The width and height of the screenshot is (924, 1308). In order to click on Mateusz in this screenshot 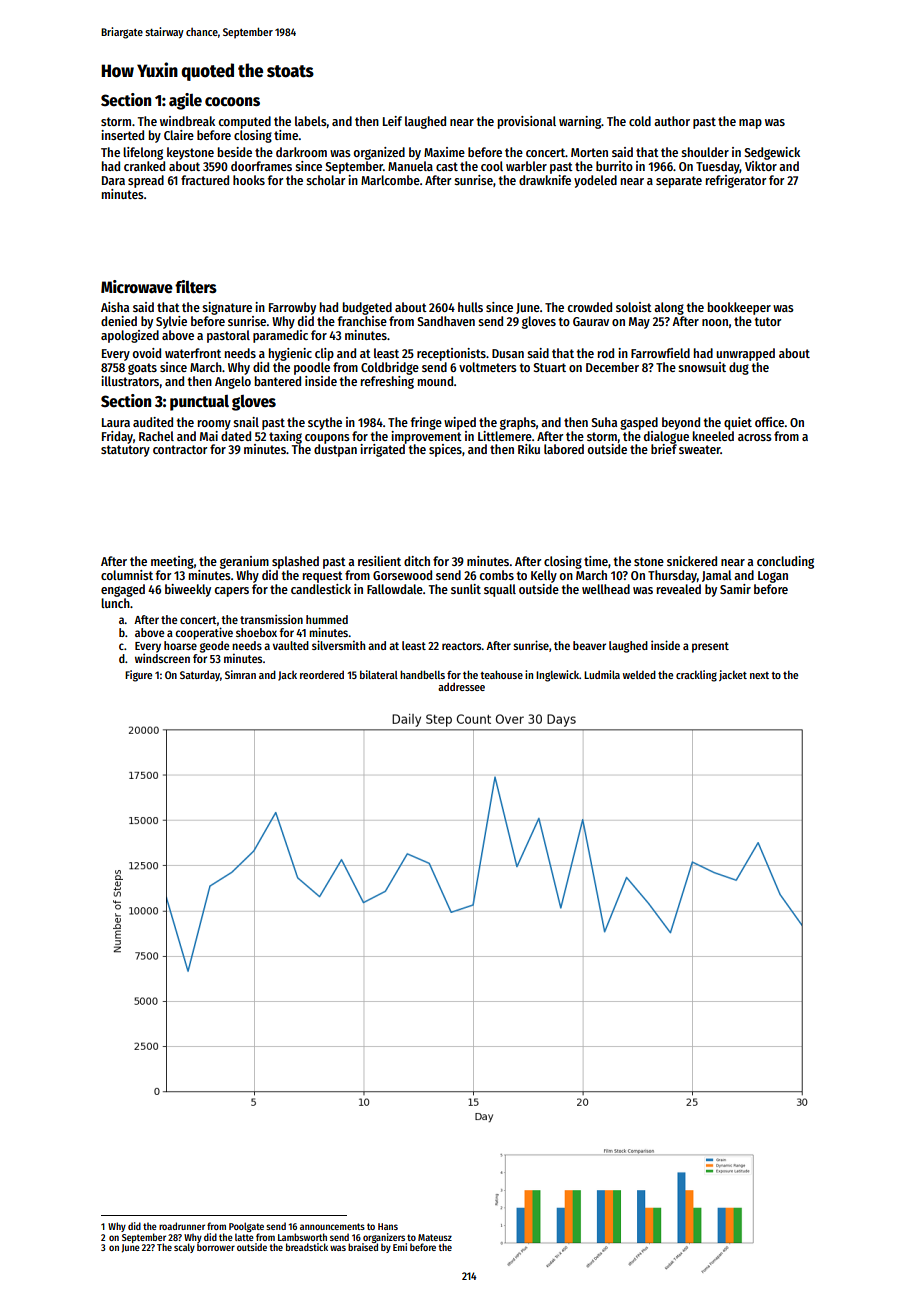, I will do `click(435, 1237)`.
